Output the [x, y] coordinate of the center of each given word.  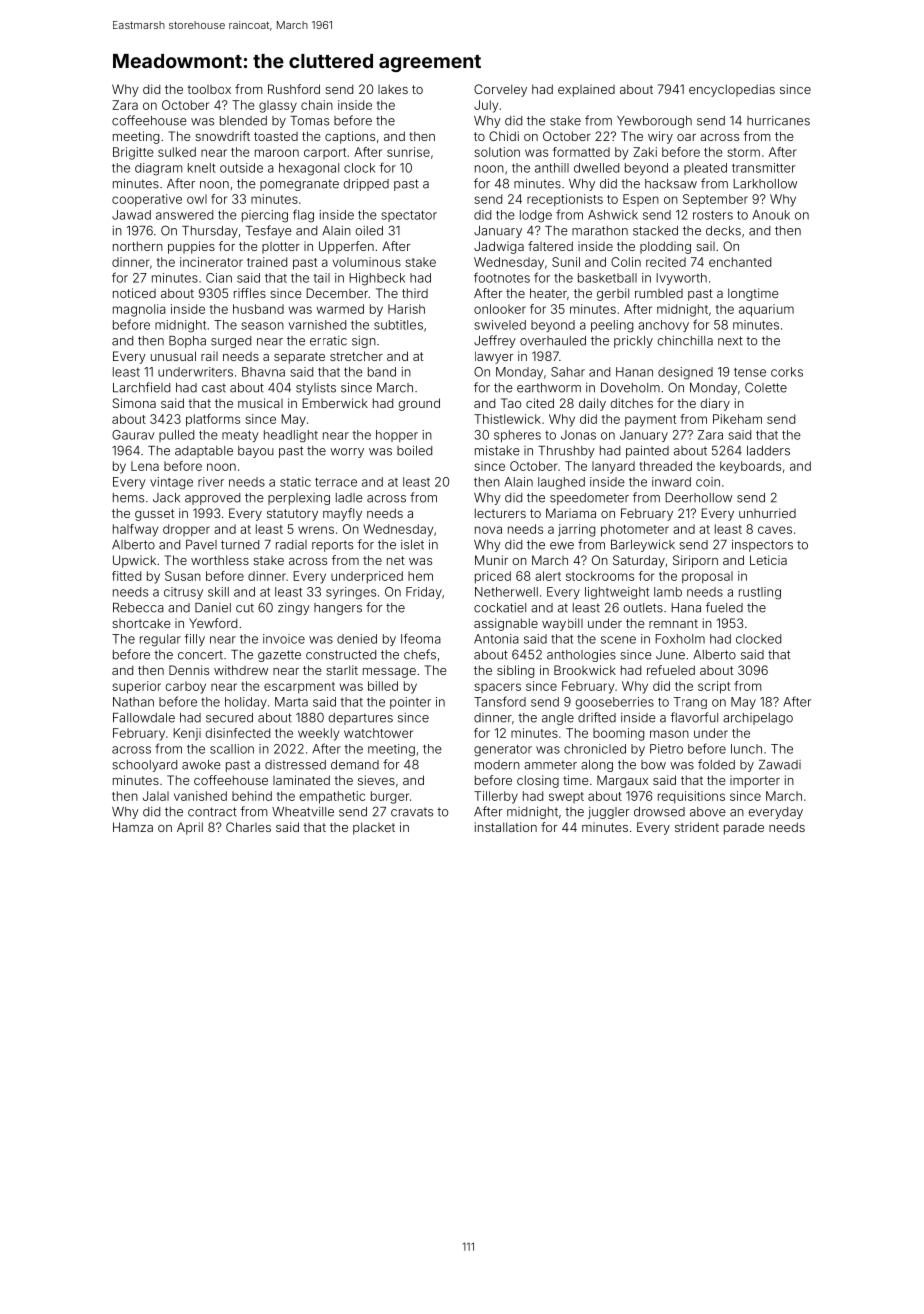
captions [350, 137]
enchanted [740, 262]
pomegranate [299, 185]
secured [229, 718]
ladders [768, 451]
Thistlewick [507, 419]
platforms [213, 420]
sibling [515, 671]
